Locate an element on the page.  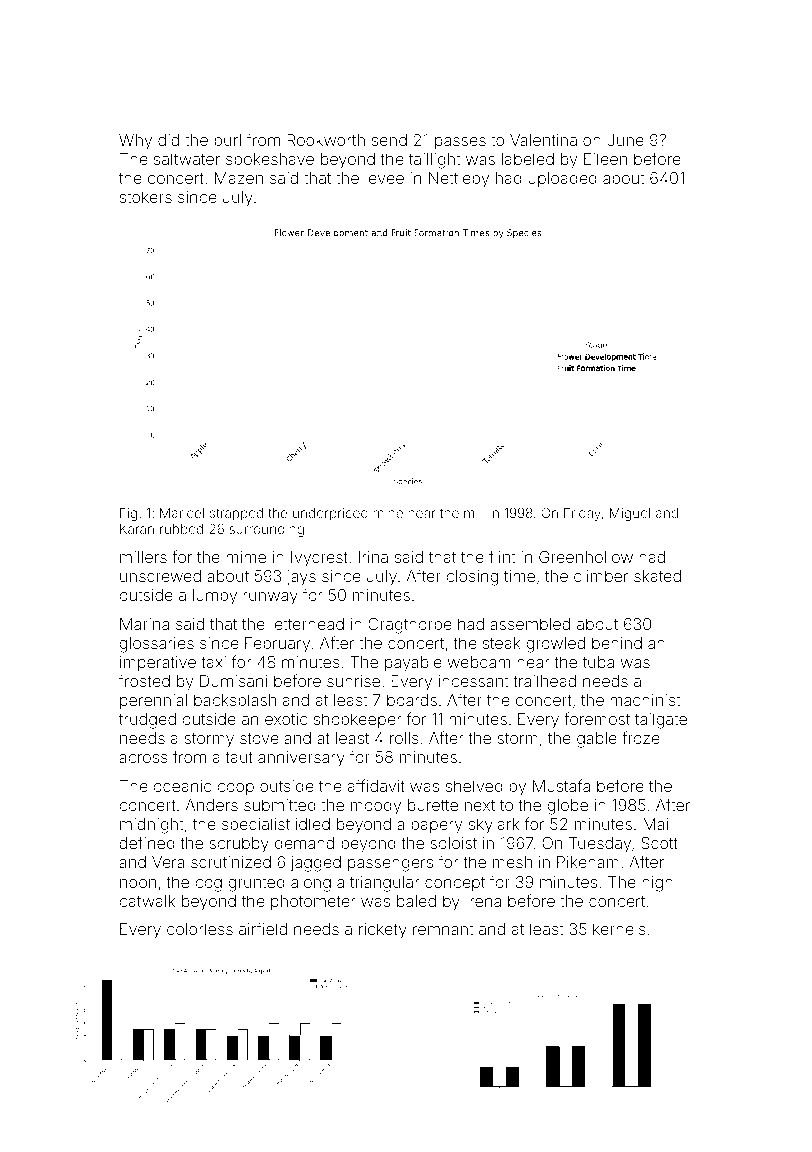
stokers is located at coordinates (146, 197).
